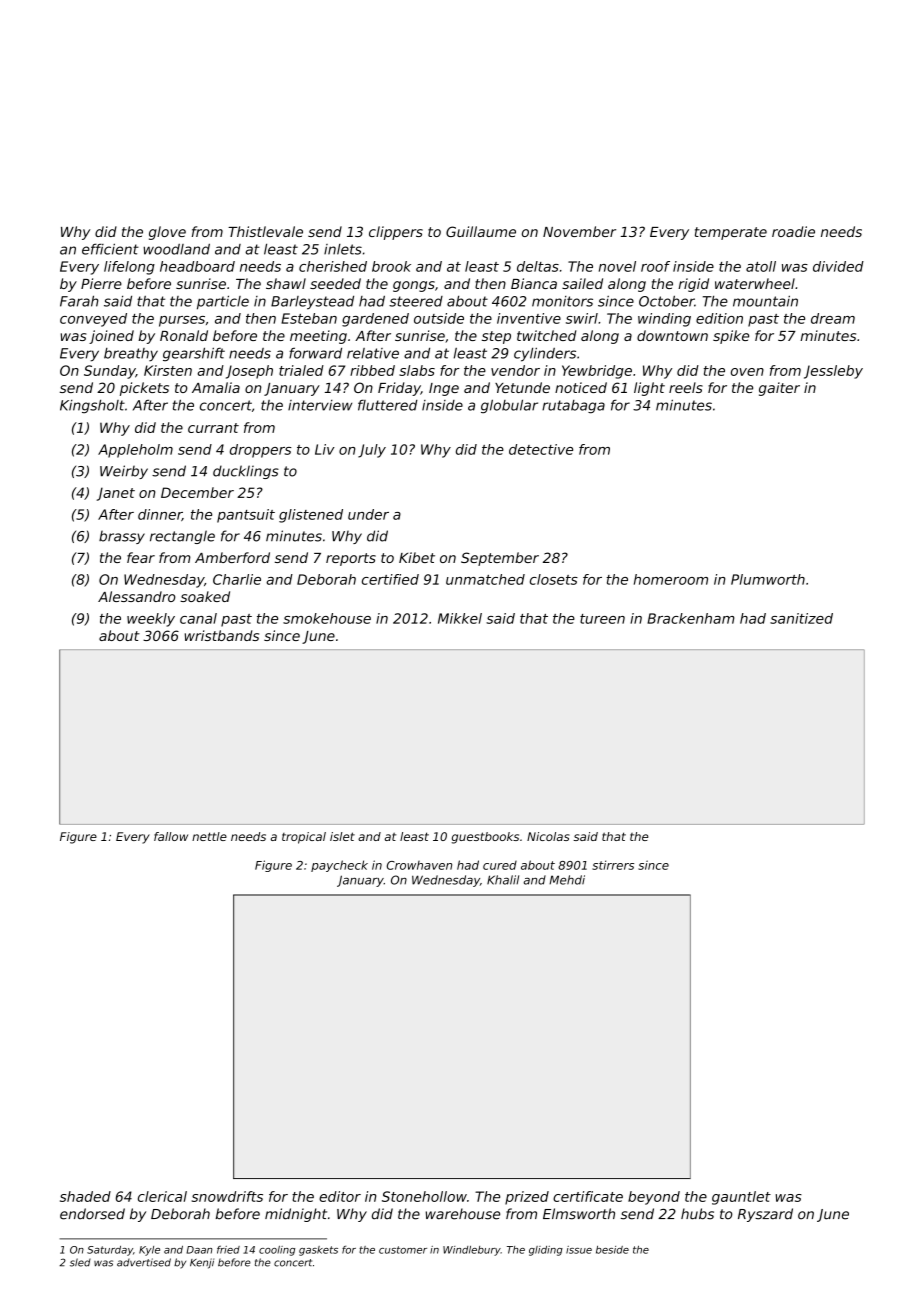  What do you see at coordinates (801, 618) in the screenshot?
I see `sanitized` at bounding box center [801, 618].
